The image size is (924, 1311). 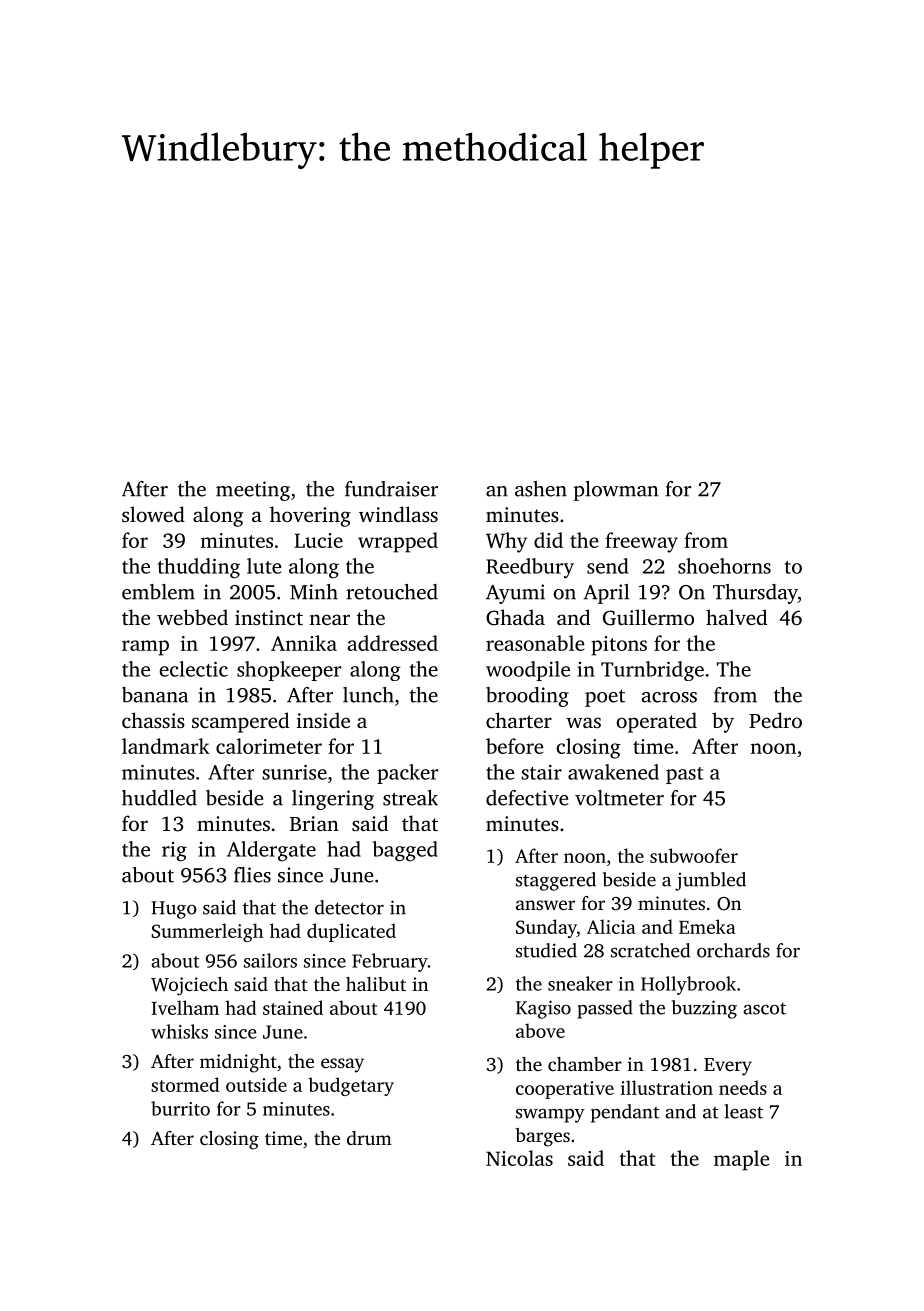 What do you see at coordinates (657, 722) in the image?
I see `operated` at bounding box center [657, 722].
